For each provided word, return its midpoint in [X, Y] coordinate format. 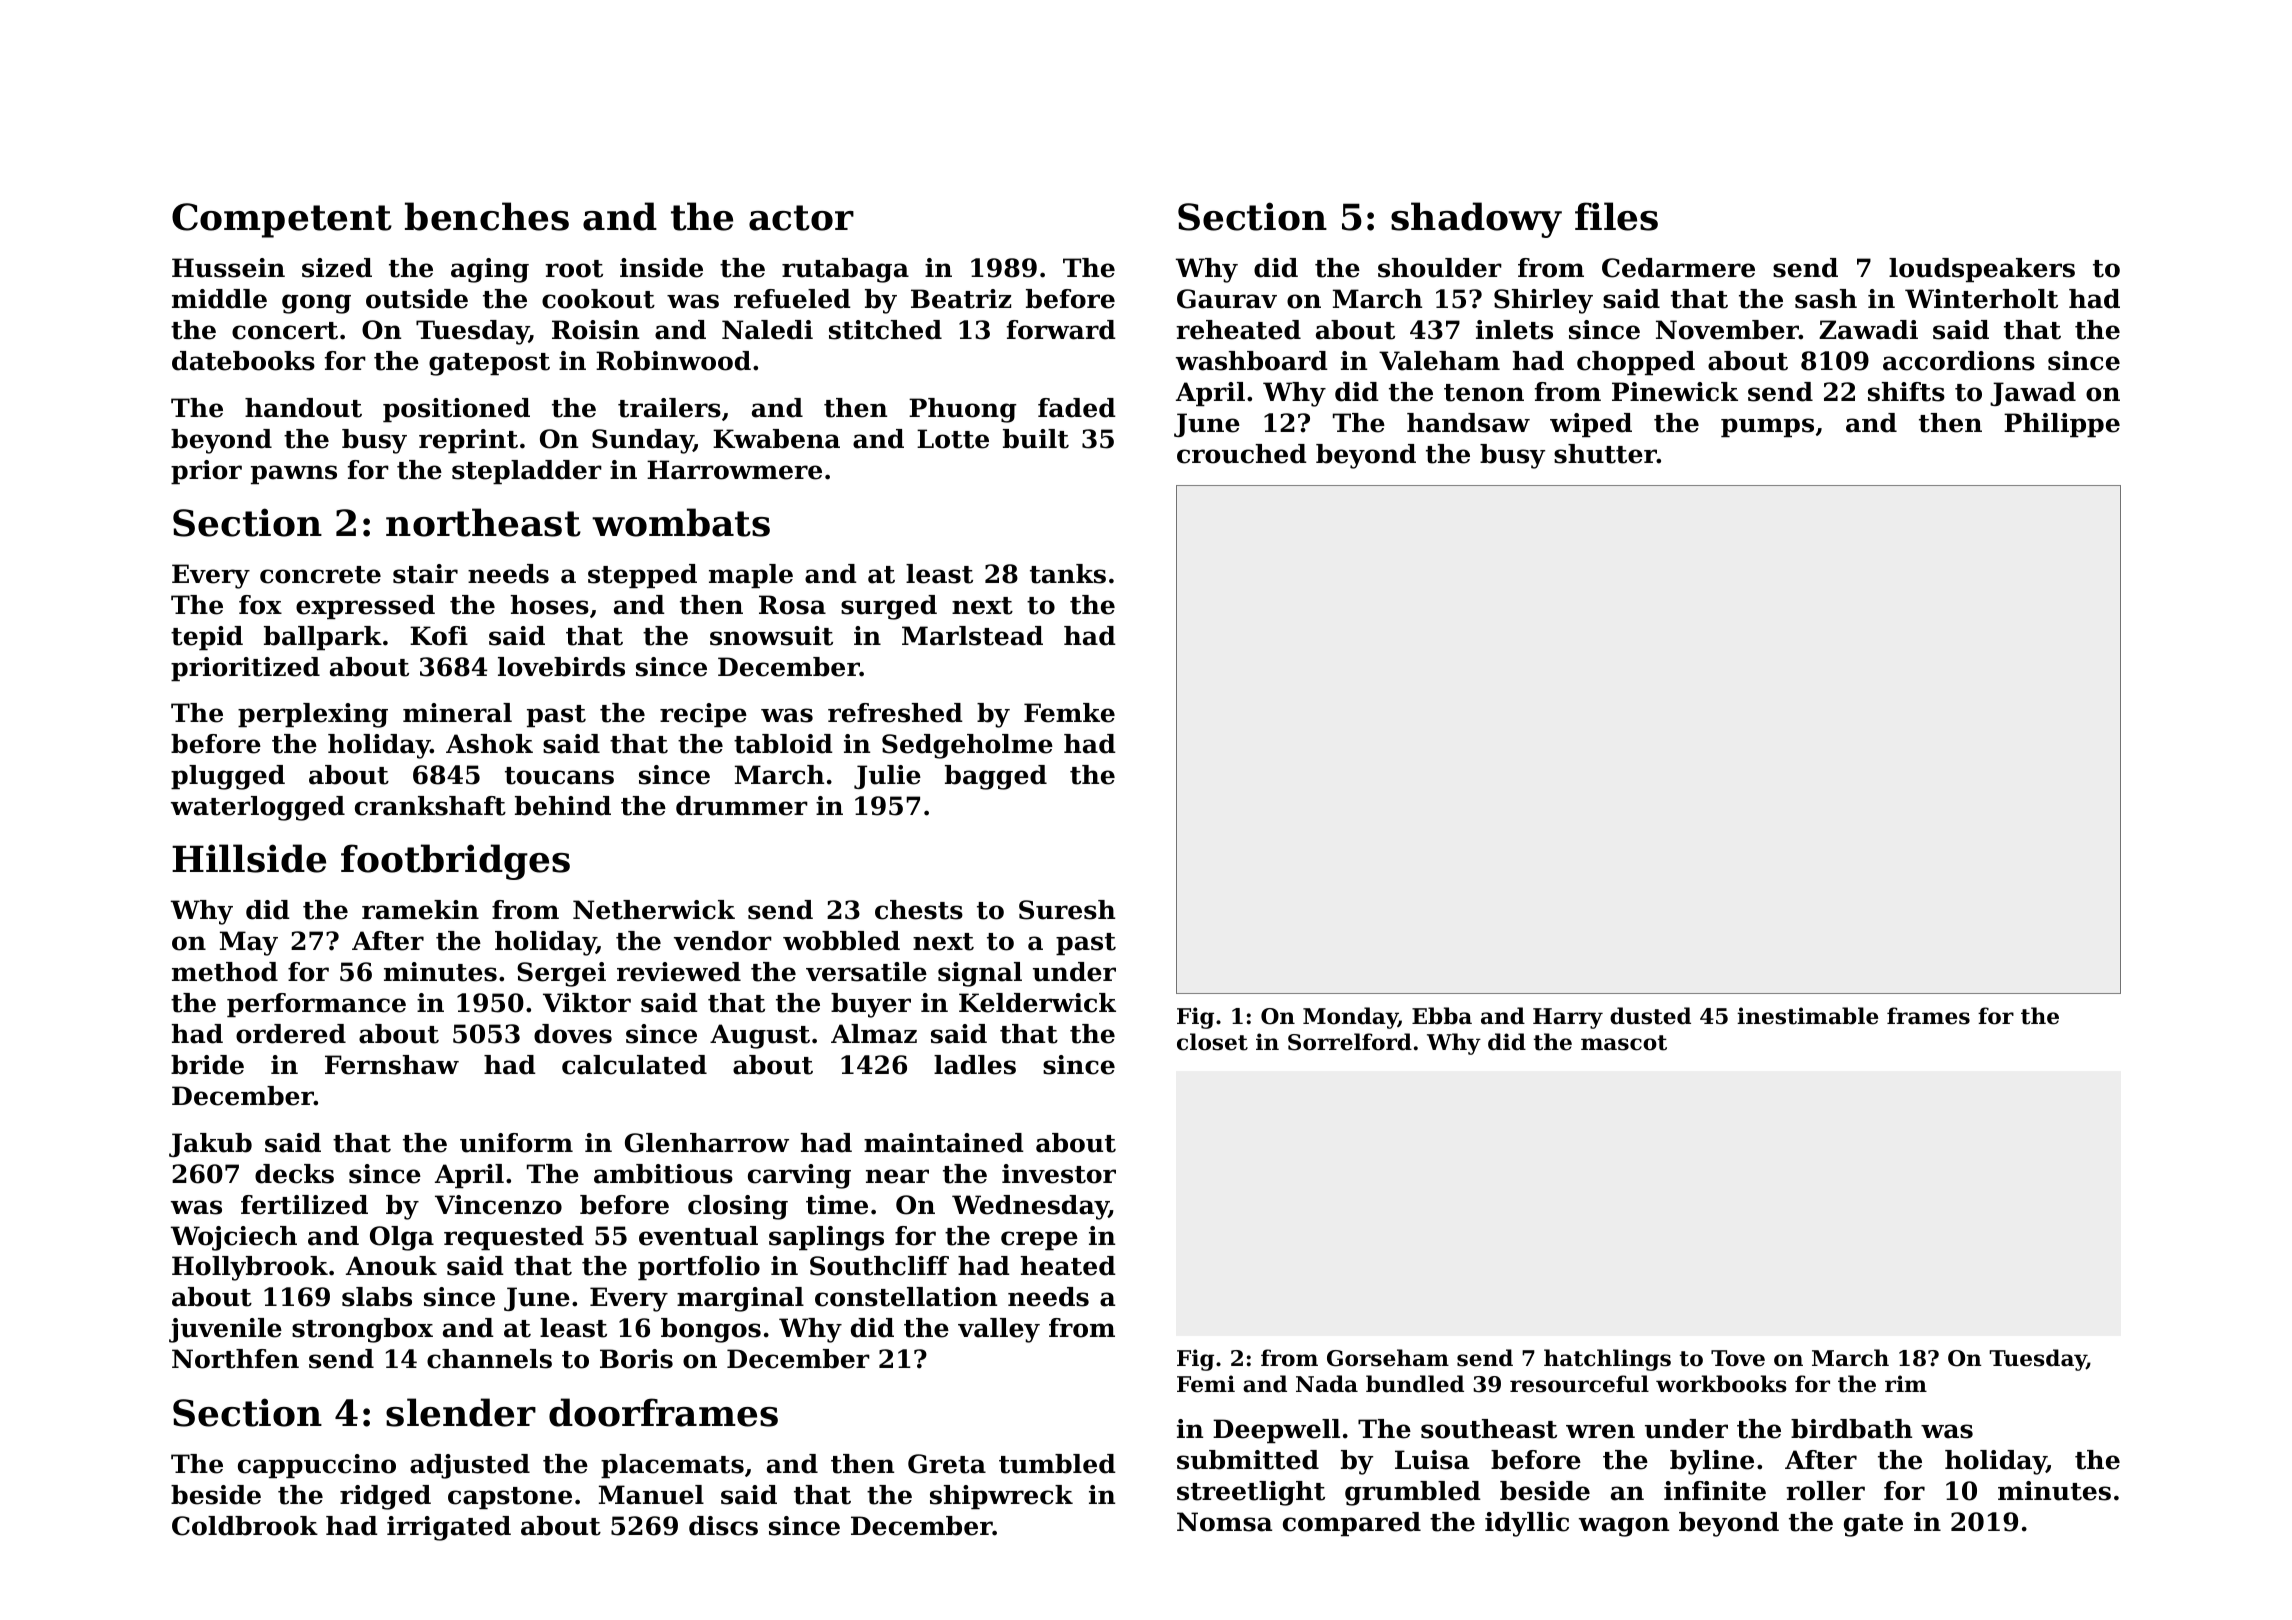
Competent [282, 220]
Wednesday [1030, 1207]
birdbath [1851, 1429]
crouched [1242, 454]
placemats [672, 1466]
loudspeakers [1982, 270]
